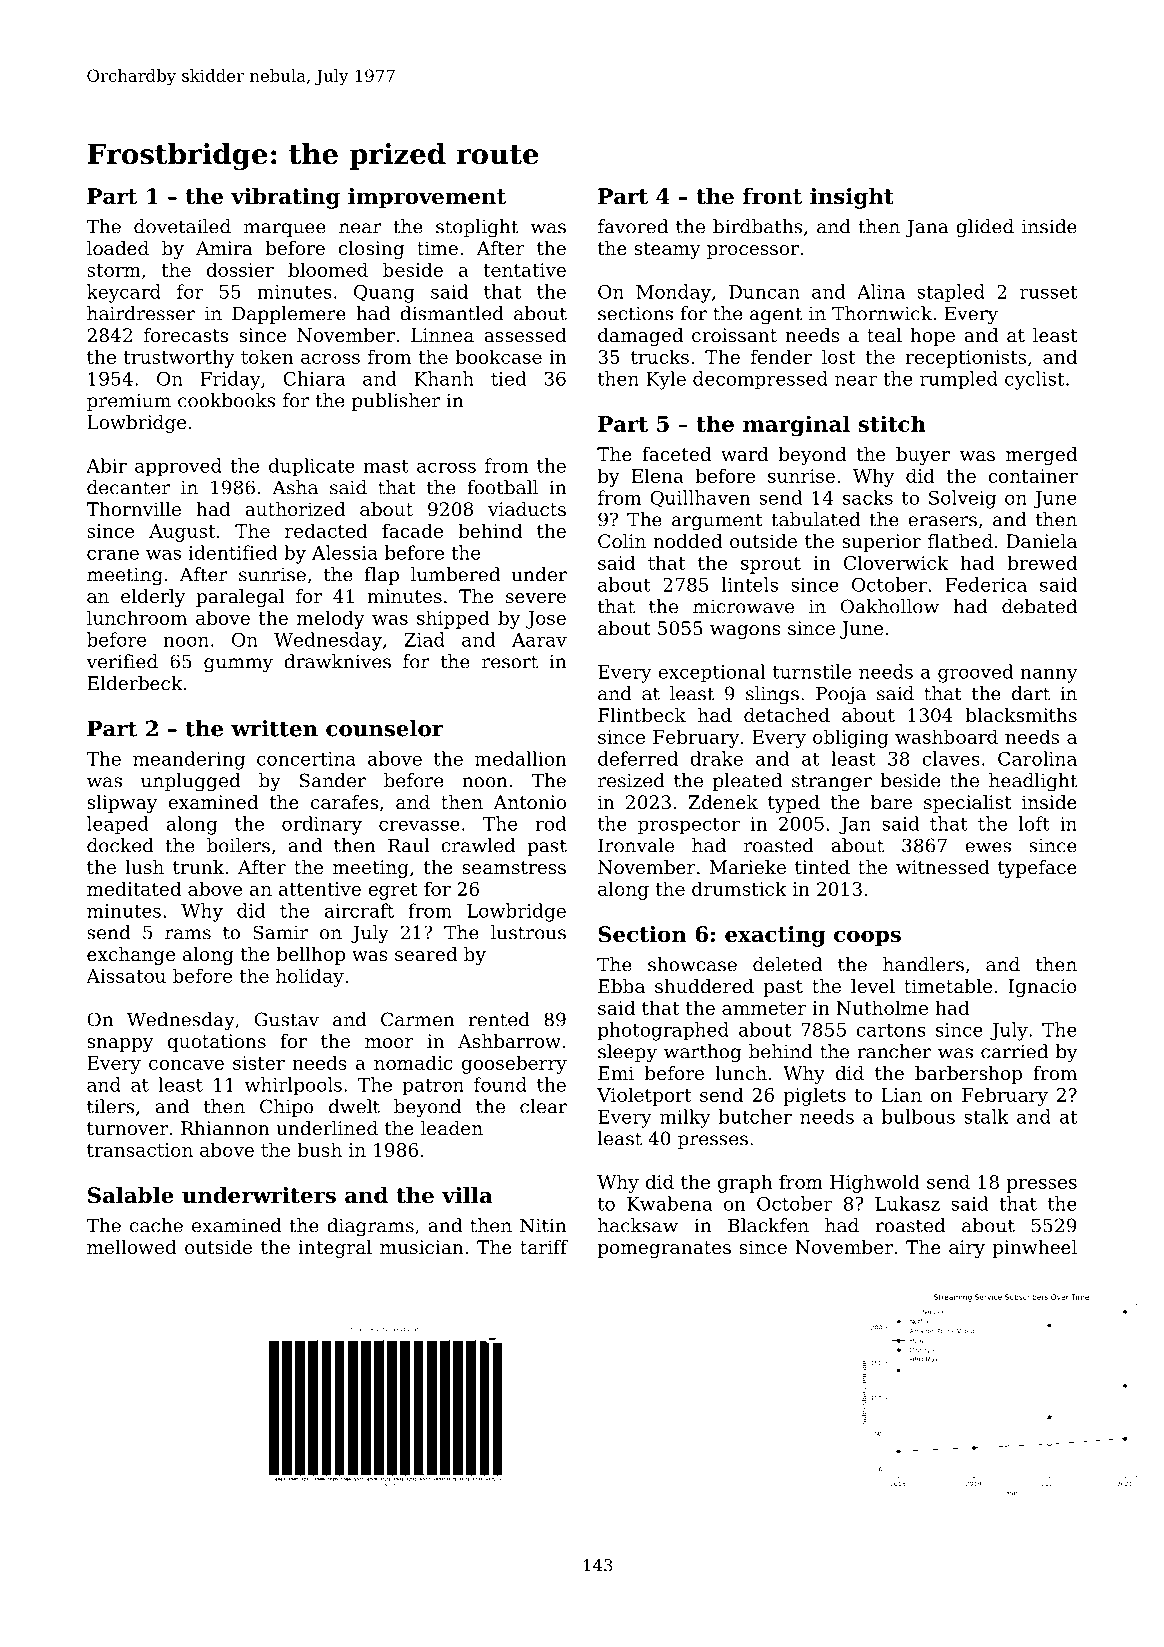 This screenshot has height=1647, width=1164. What do you see at coordinates (238, 665) in the screenshot?
I see `gummy` at bounding box center [238, 665].
